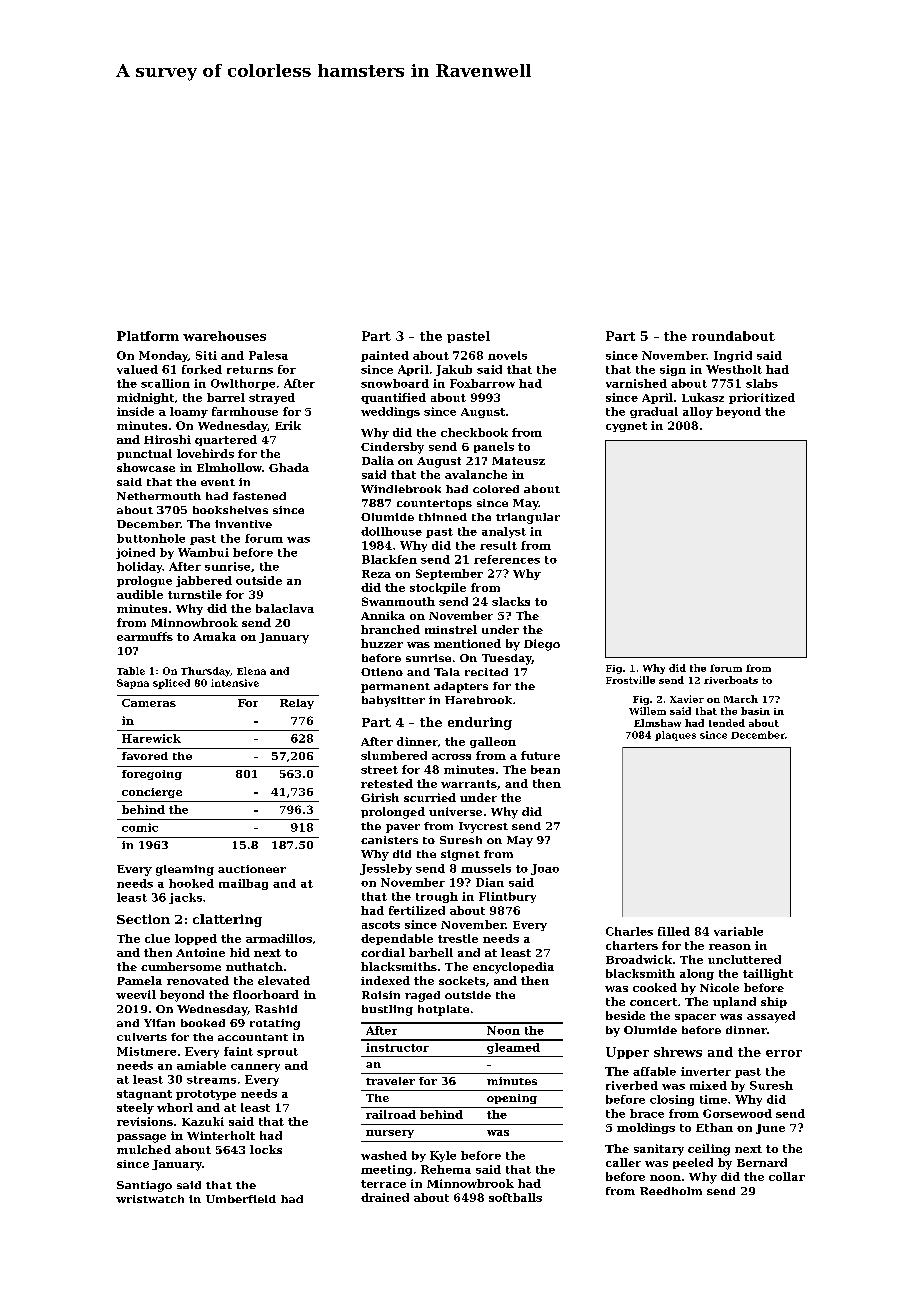  I want to click on Rehema, so click(446, 1169).
